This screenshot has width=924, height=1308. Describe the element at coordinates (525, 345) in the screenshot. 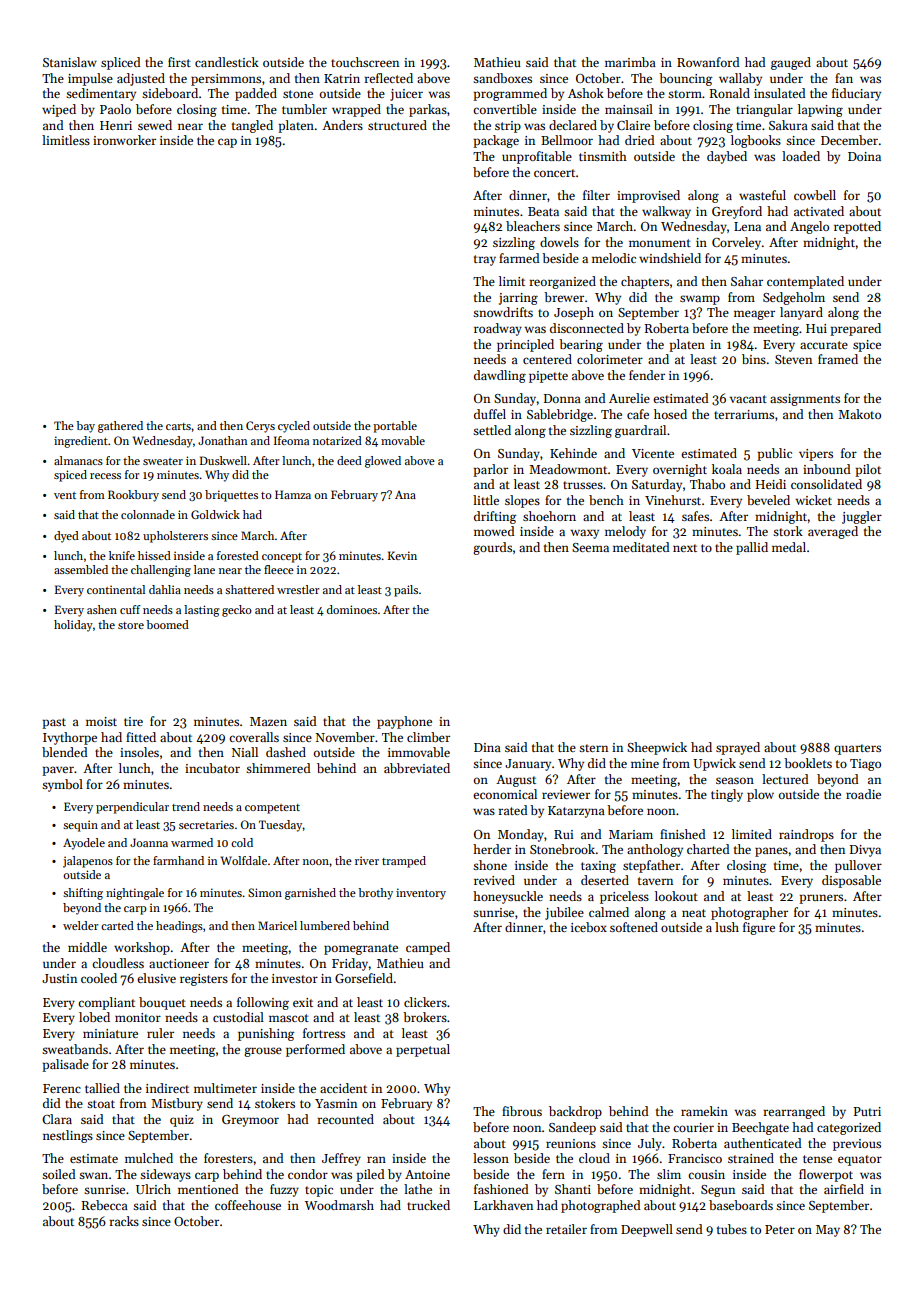

I see `principled` at that location.
